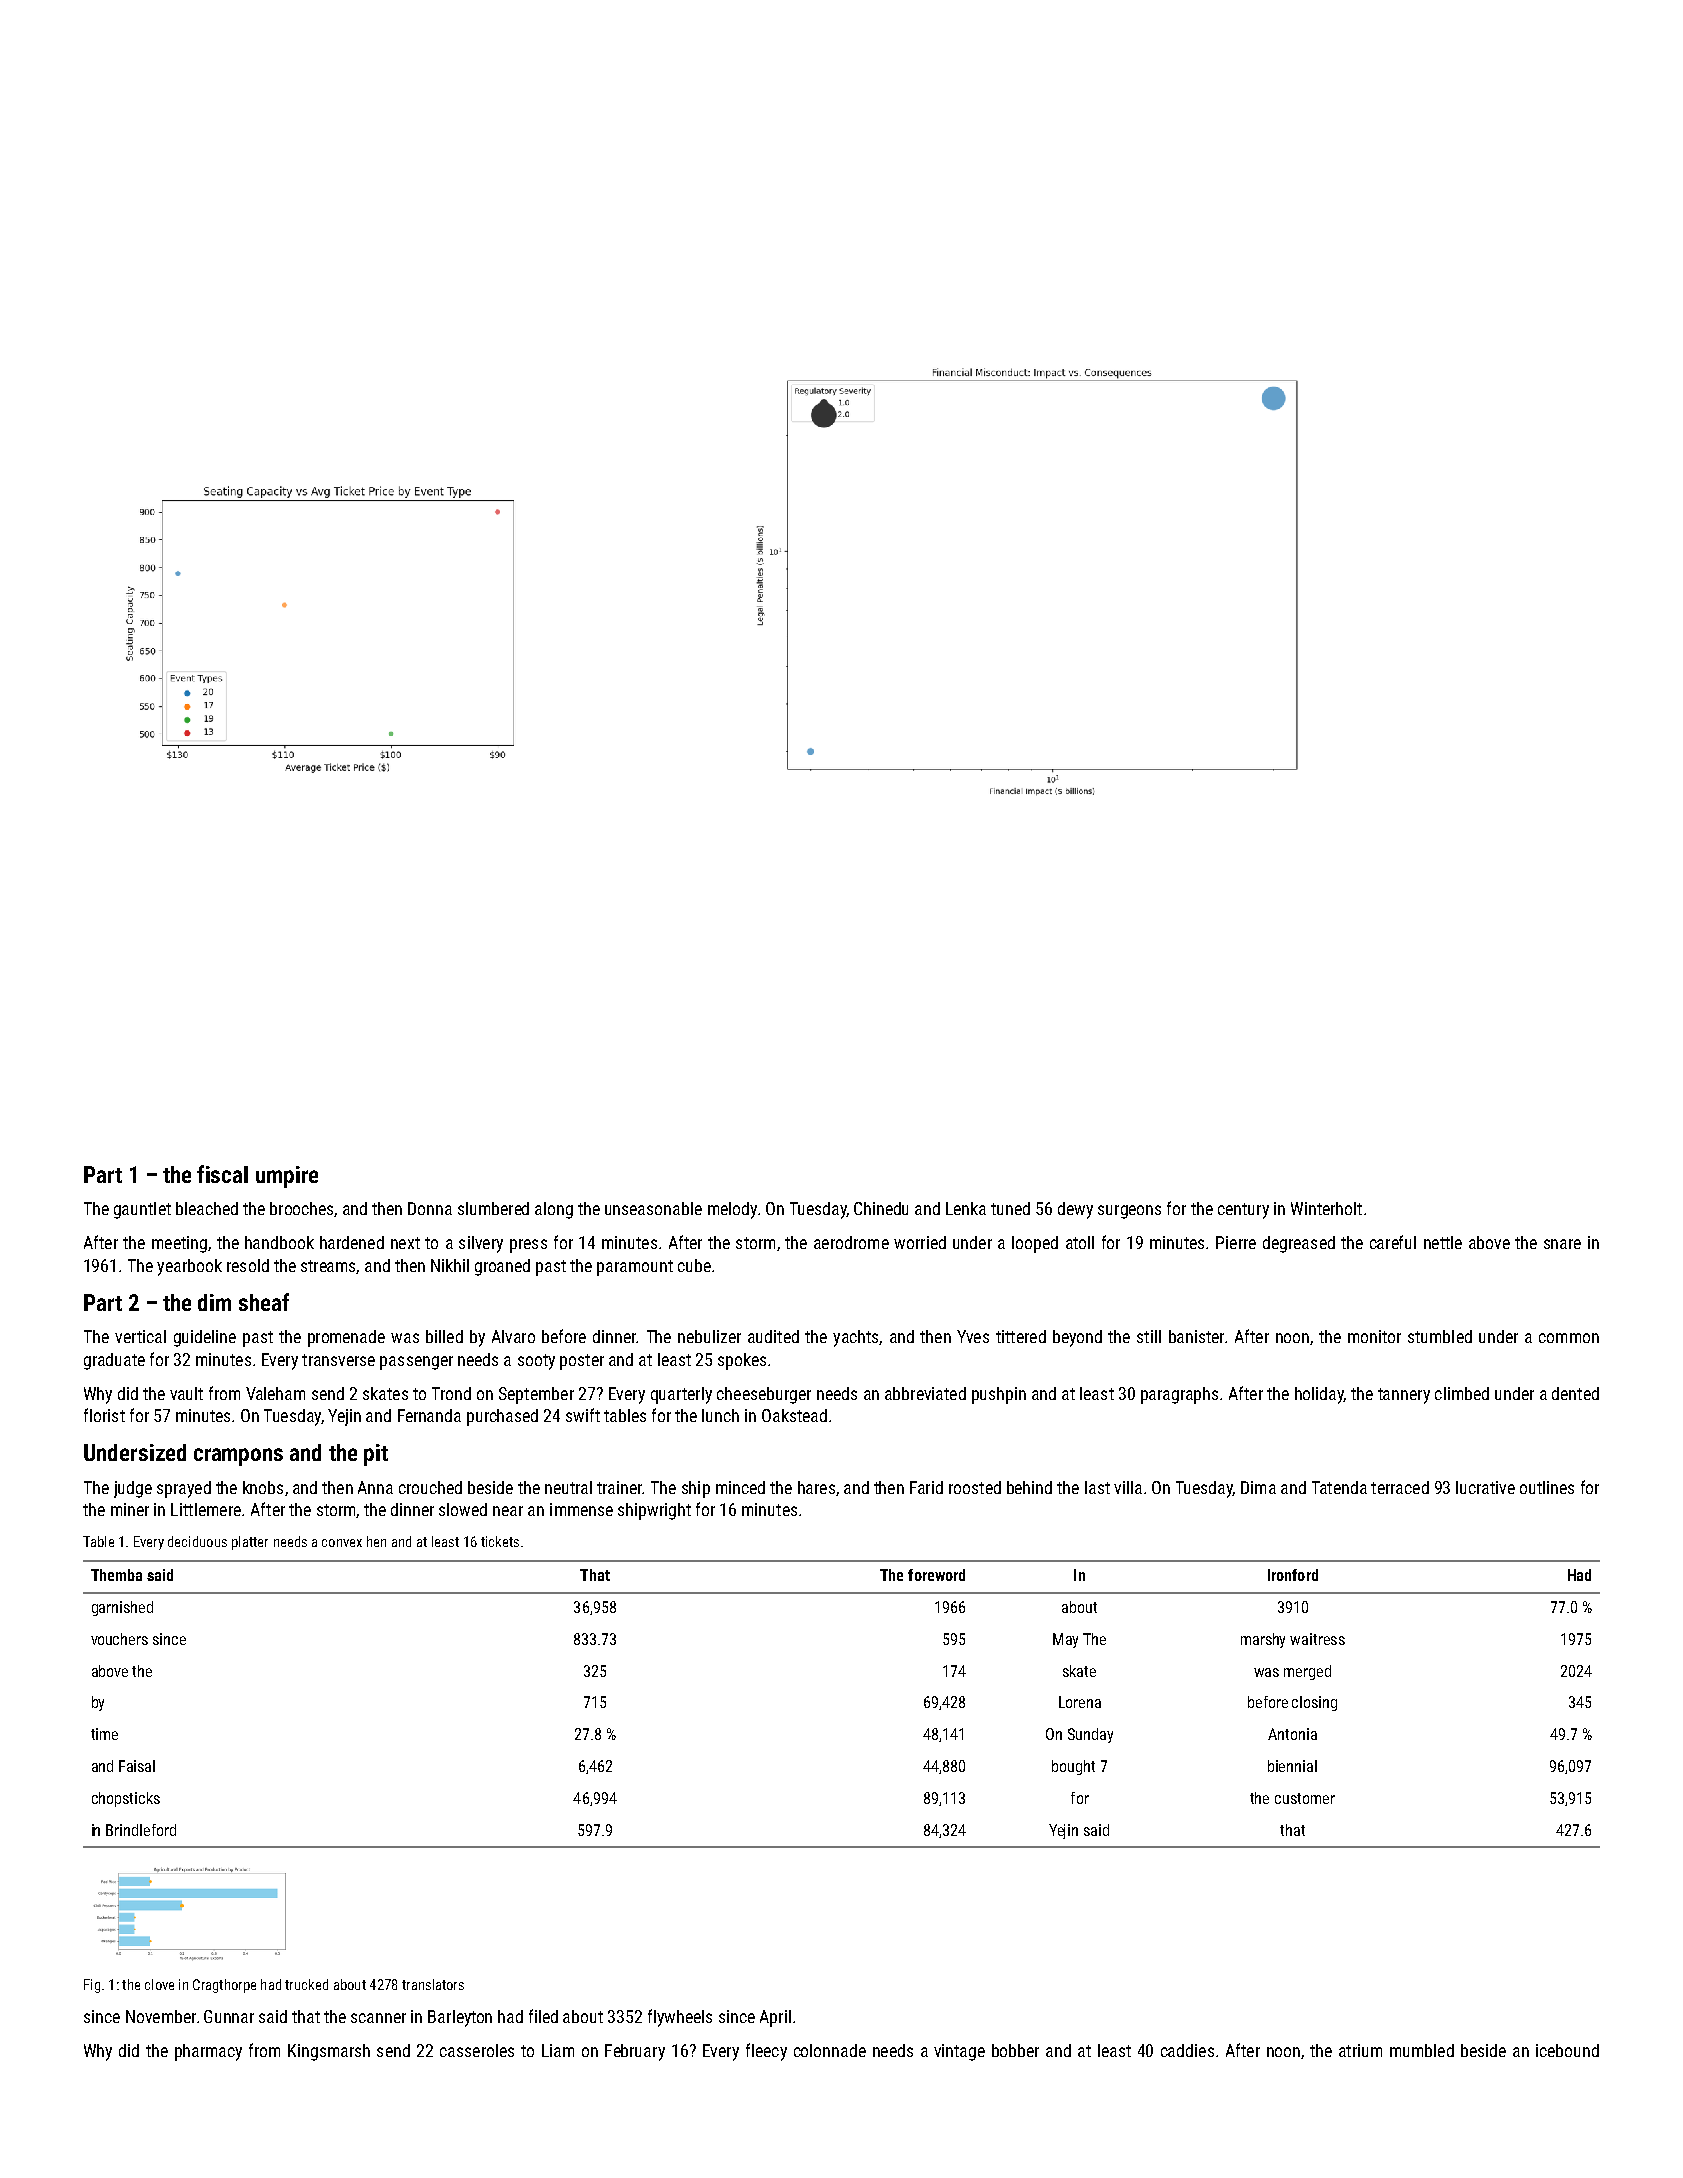 This image has height=2178, width=1683. What do you see at coordinates (1073, 1767) in the image?
I see `bought` at bounding box center [1073, 1767].
